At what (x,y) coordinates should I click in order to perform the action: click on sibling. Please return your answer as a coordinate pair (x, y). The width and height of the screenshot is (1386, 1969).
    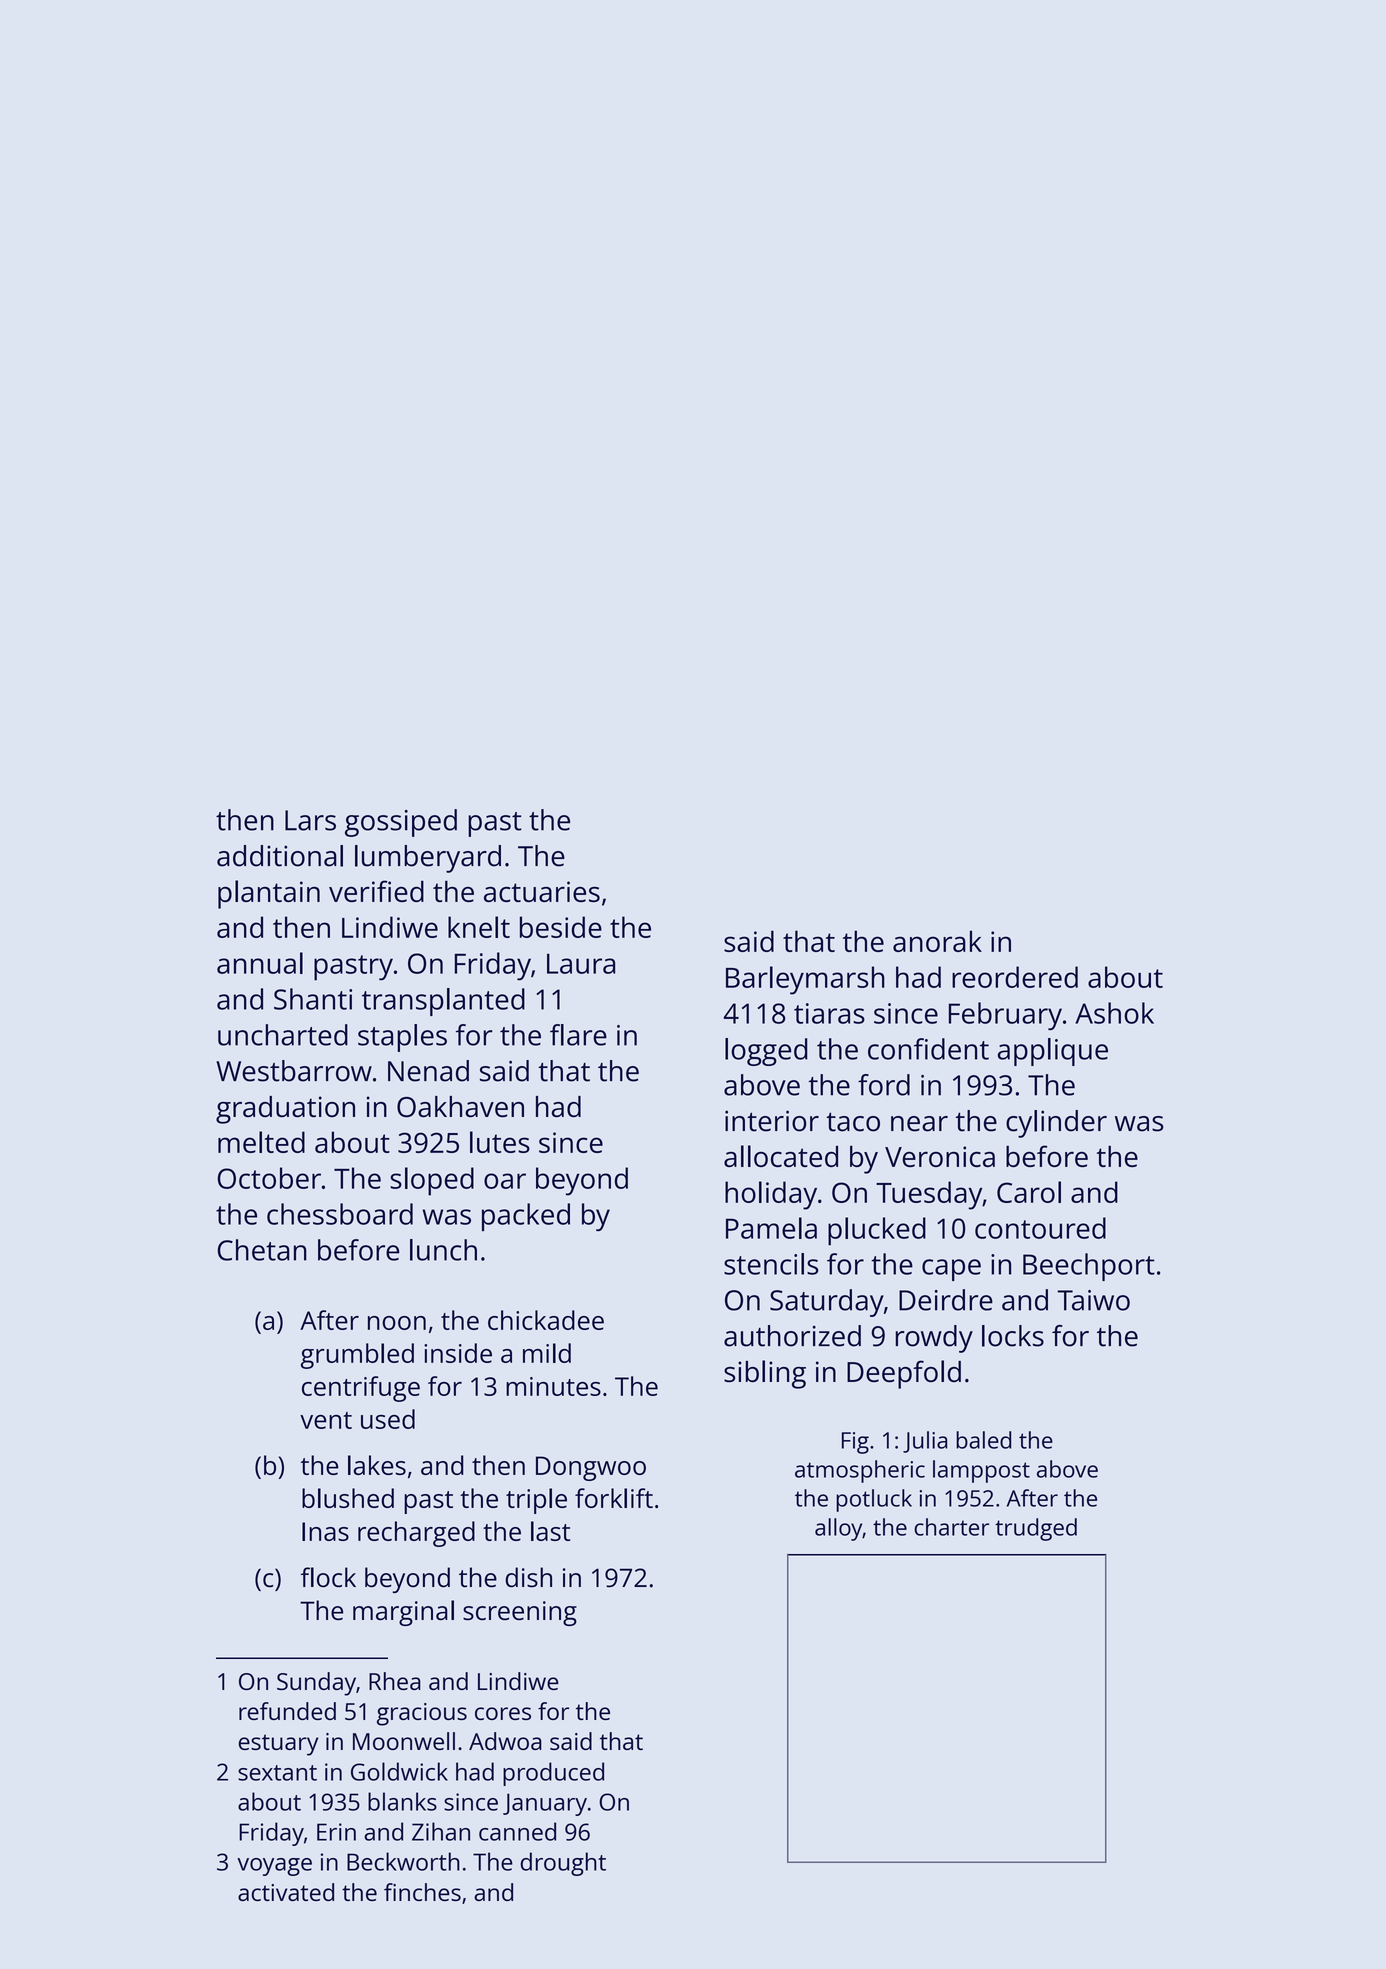
    Looking at the image, I should click on (765, 1374).
